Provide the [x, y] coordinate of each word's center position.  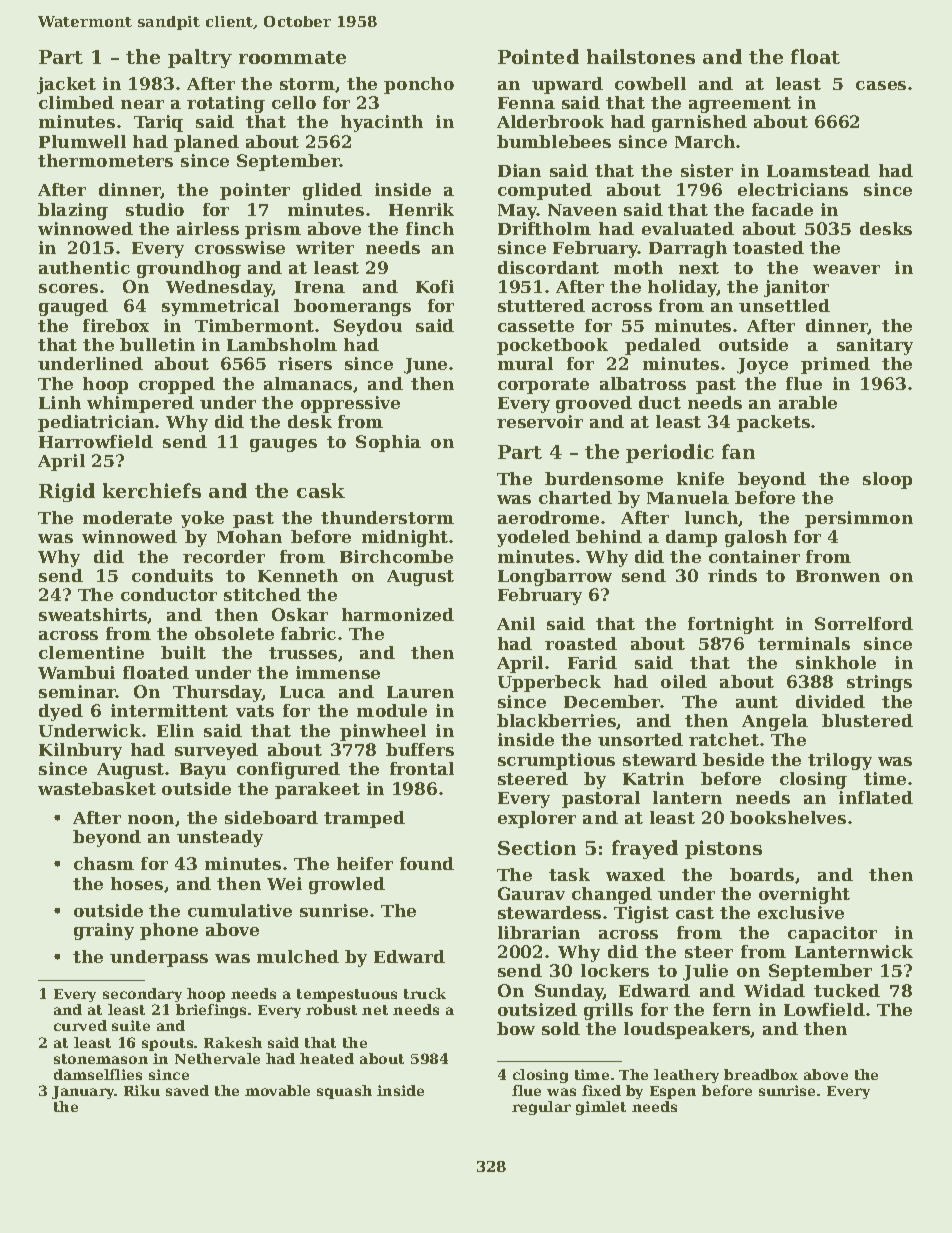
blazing [73, 211]
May [517, 212]
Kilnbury [80, 751]
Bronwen [838, 576]
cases [881, 85]
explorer [537, 819]
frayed [645, 849]
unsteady [220, 838]
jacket [66, 85]
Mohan [249, 536]
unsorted [640, 739]
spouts [167, 1044]
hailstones [641, 56]
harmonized [398, 614]
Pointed [538, 56]
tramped [364, 819]
